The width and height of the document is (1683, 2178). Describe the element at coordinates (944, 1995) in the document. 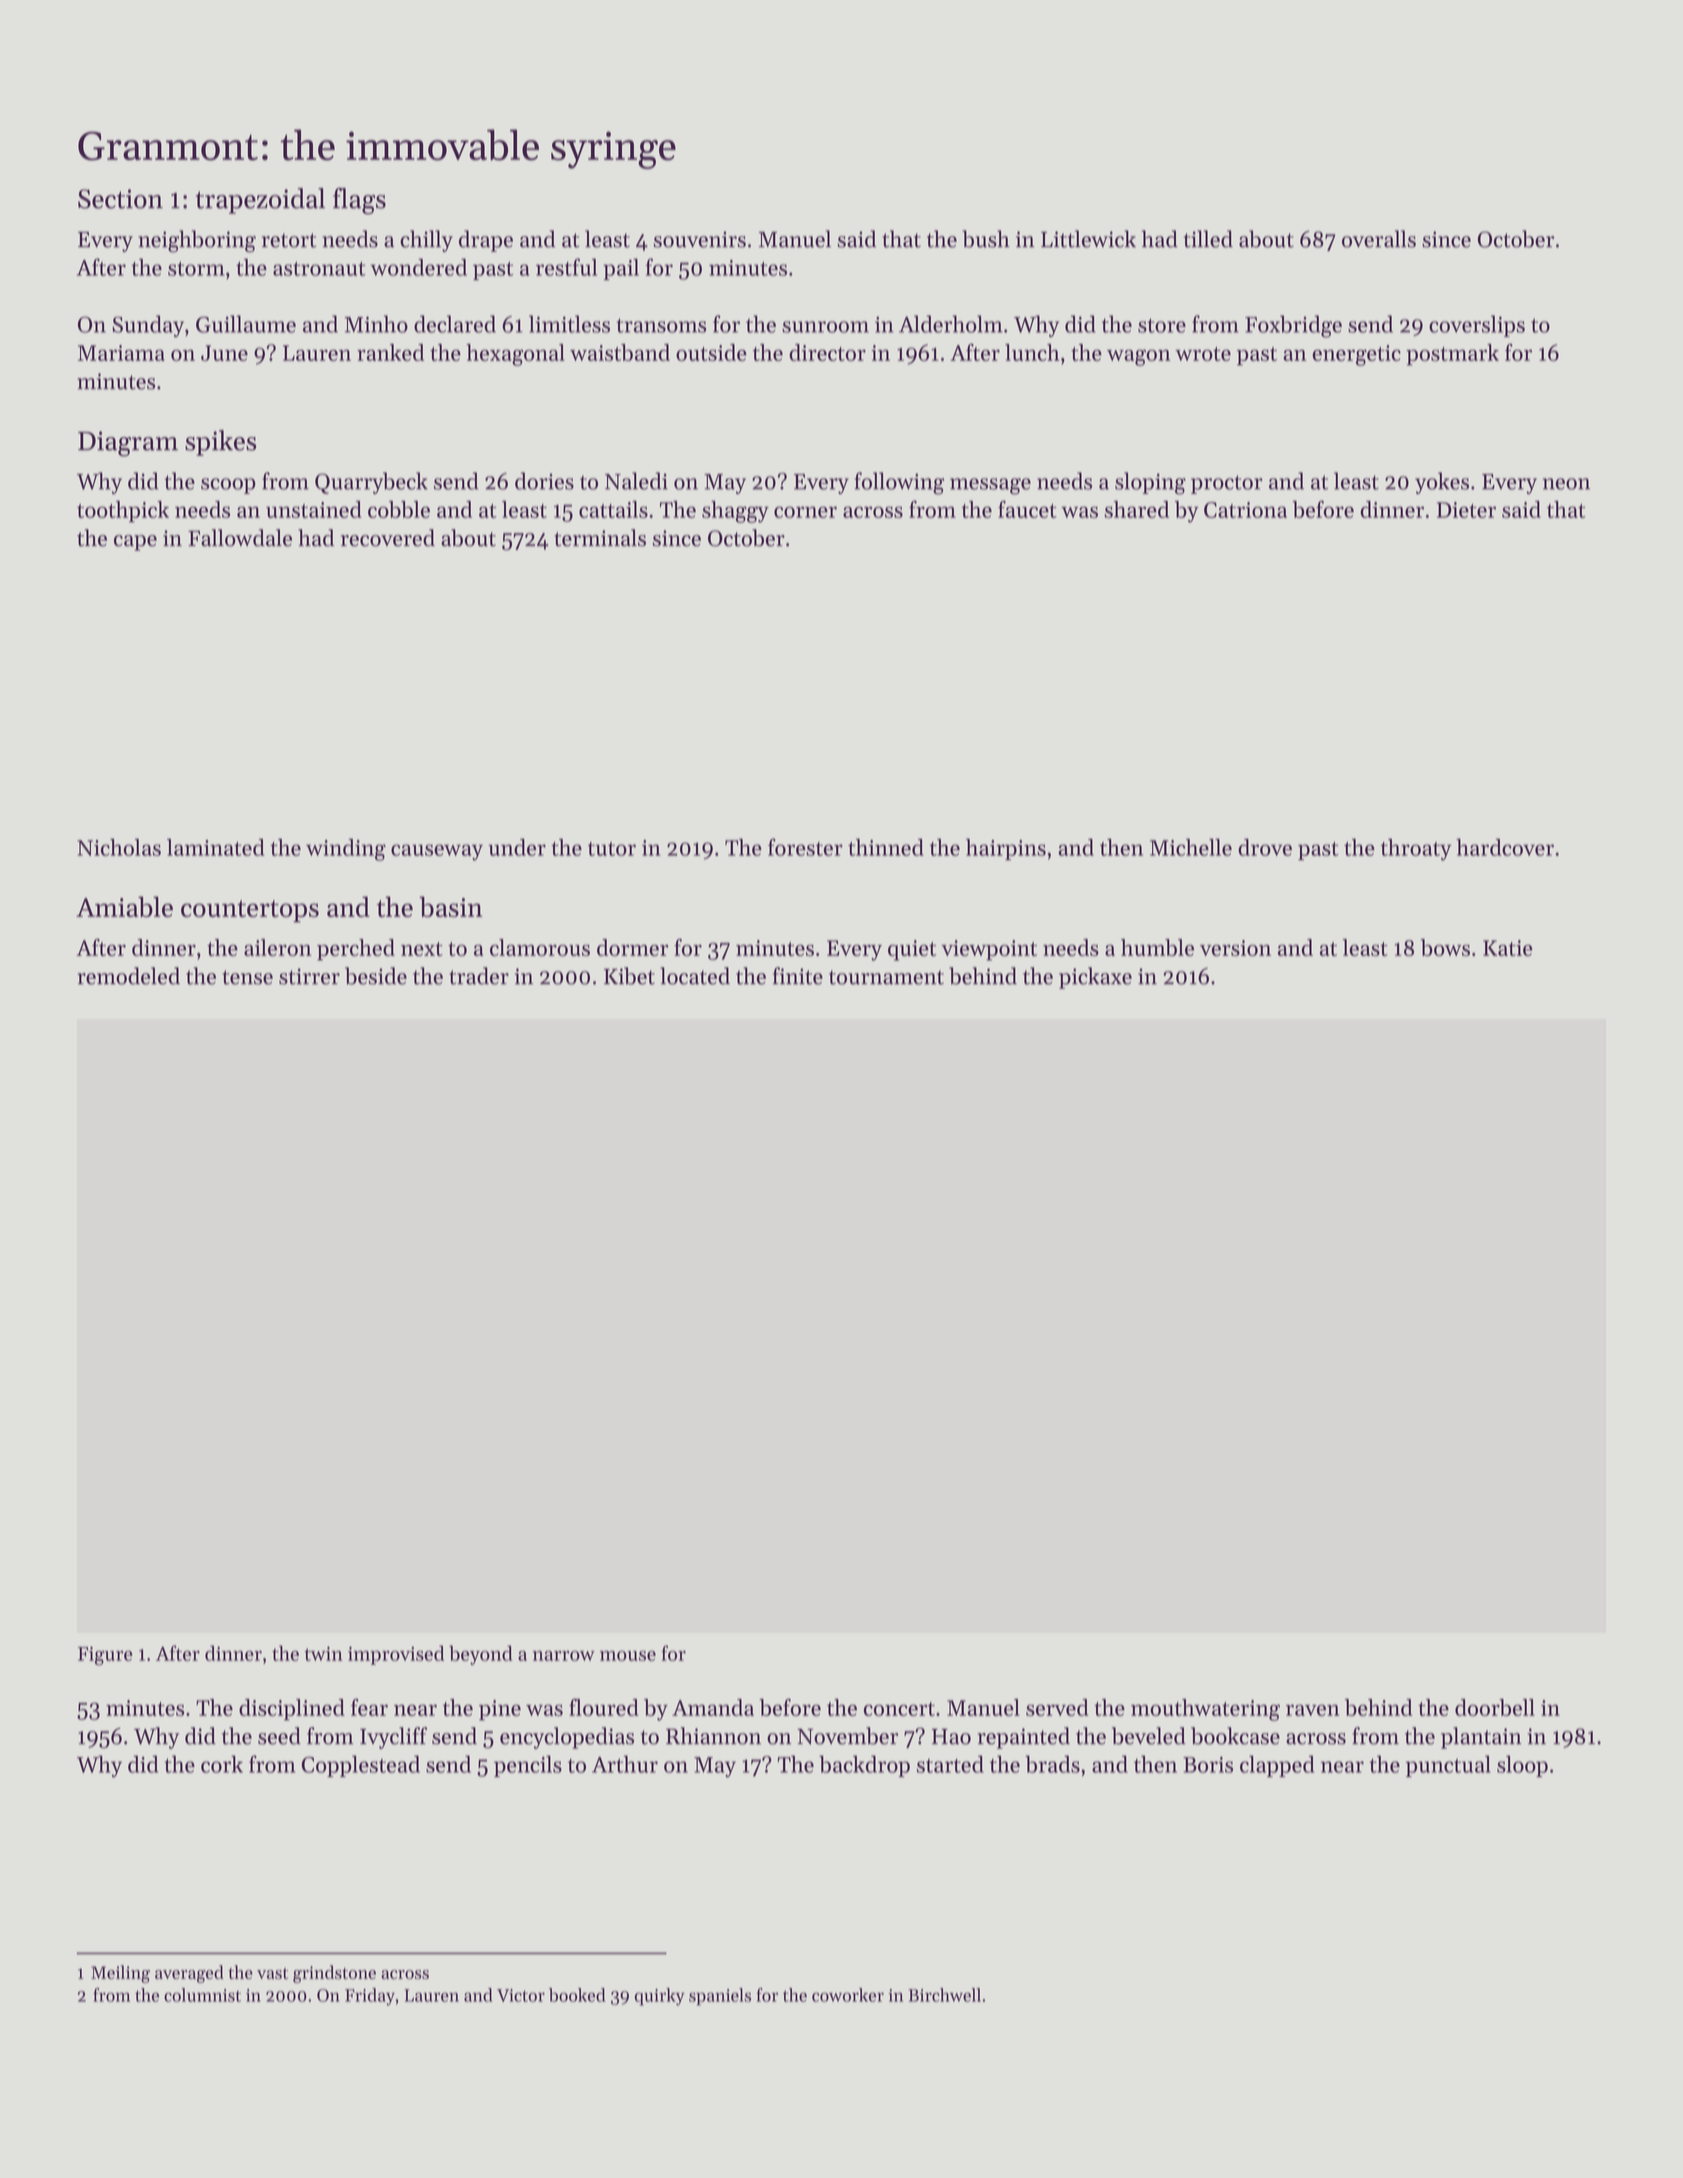

I see `Birchwell` at that location.
